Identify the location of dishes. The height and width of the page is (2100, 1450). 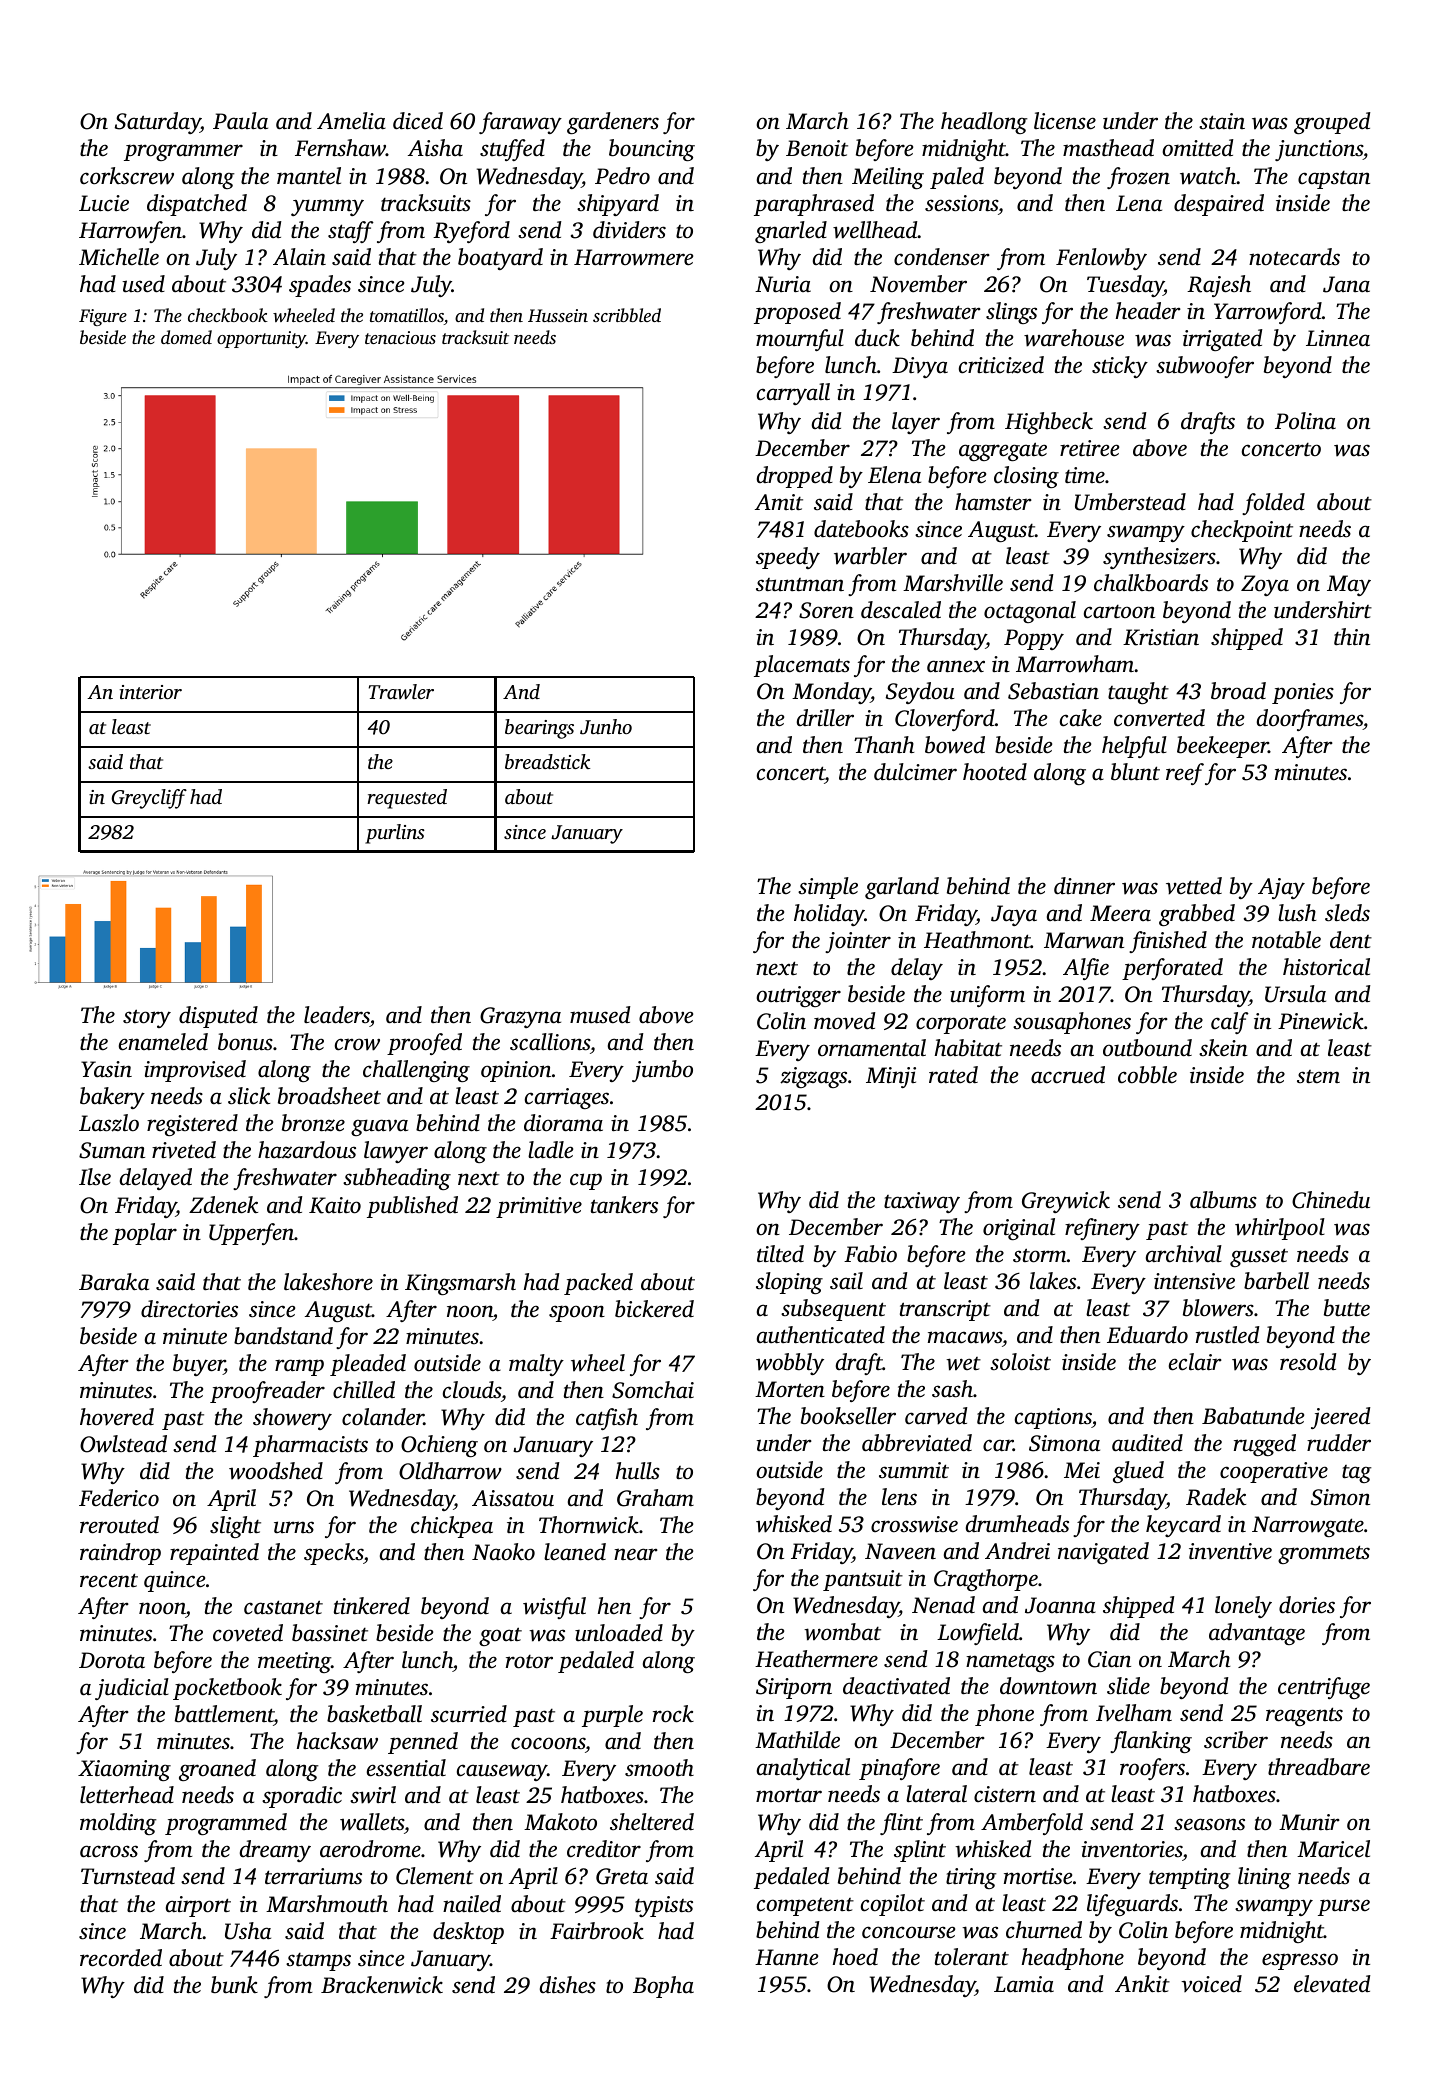
(568, 1985).
